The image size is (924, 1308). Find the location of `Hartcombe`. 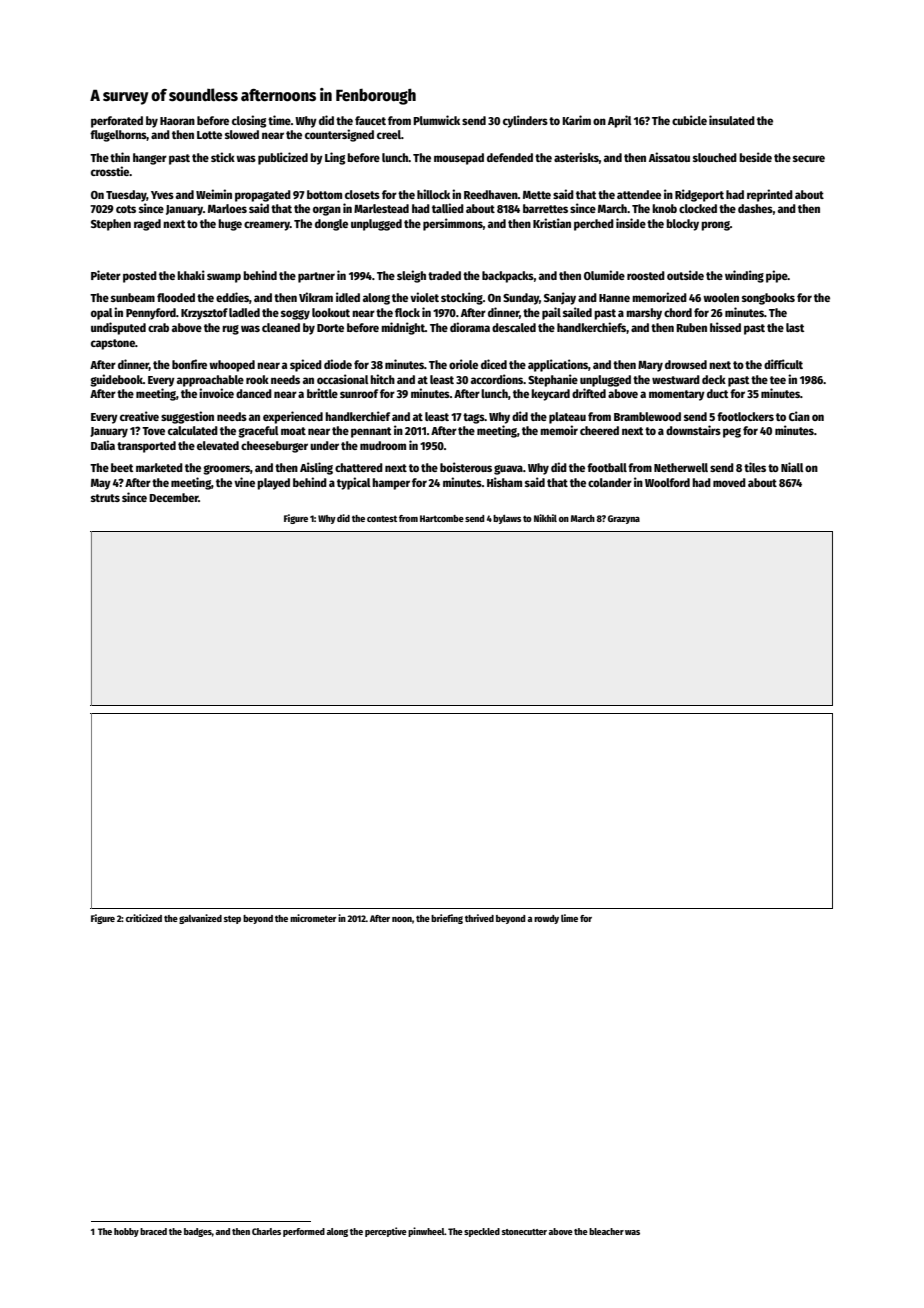

Hartcombe is located at coordinates (442, 518).
